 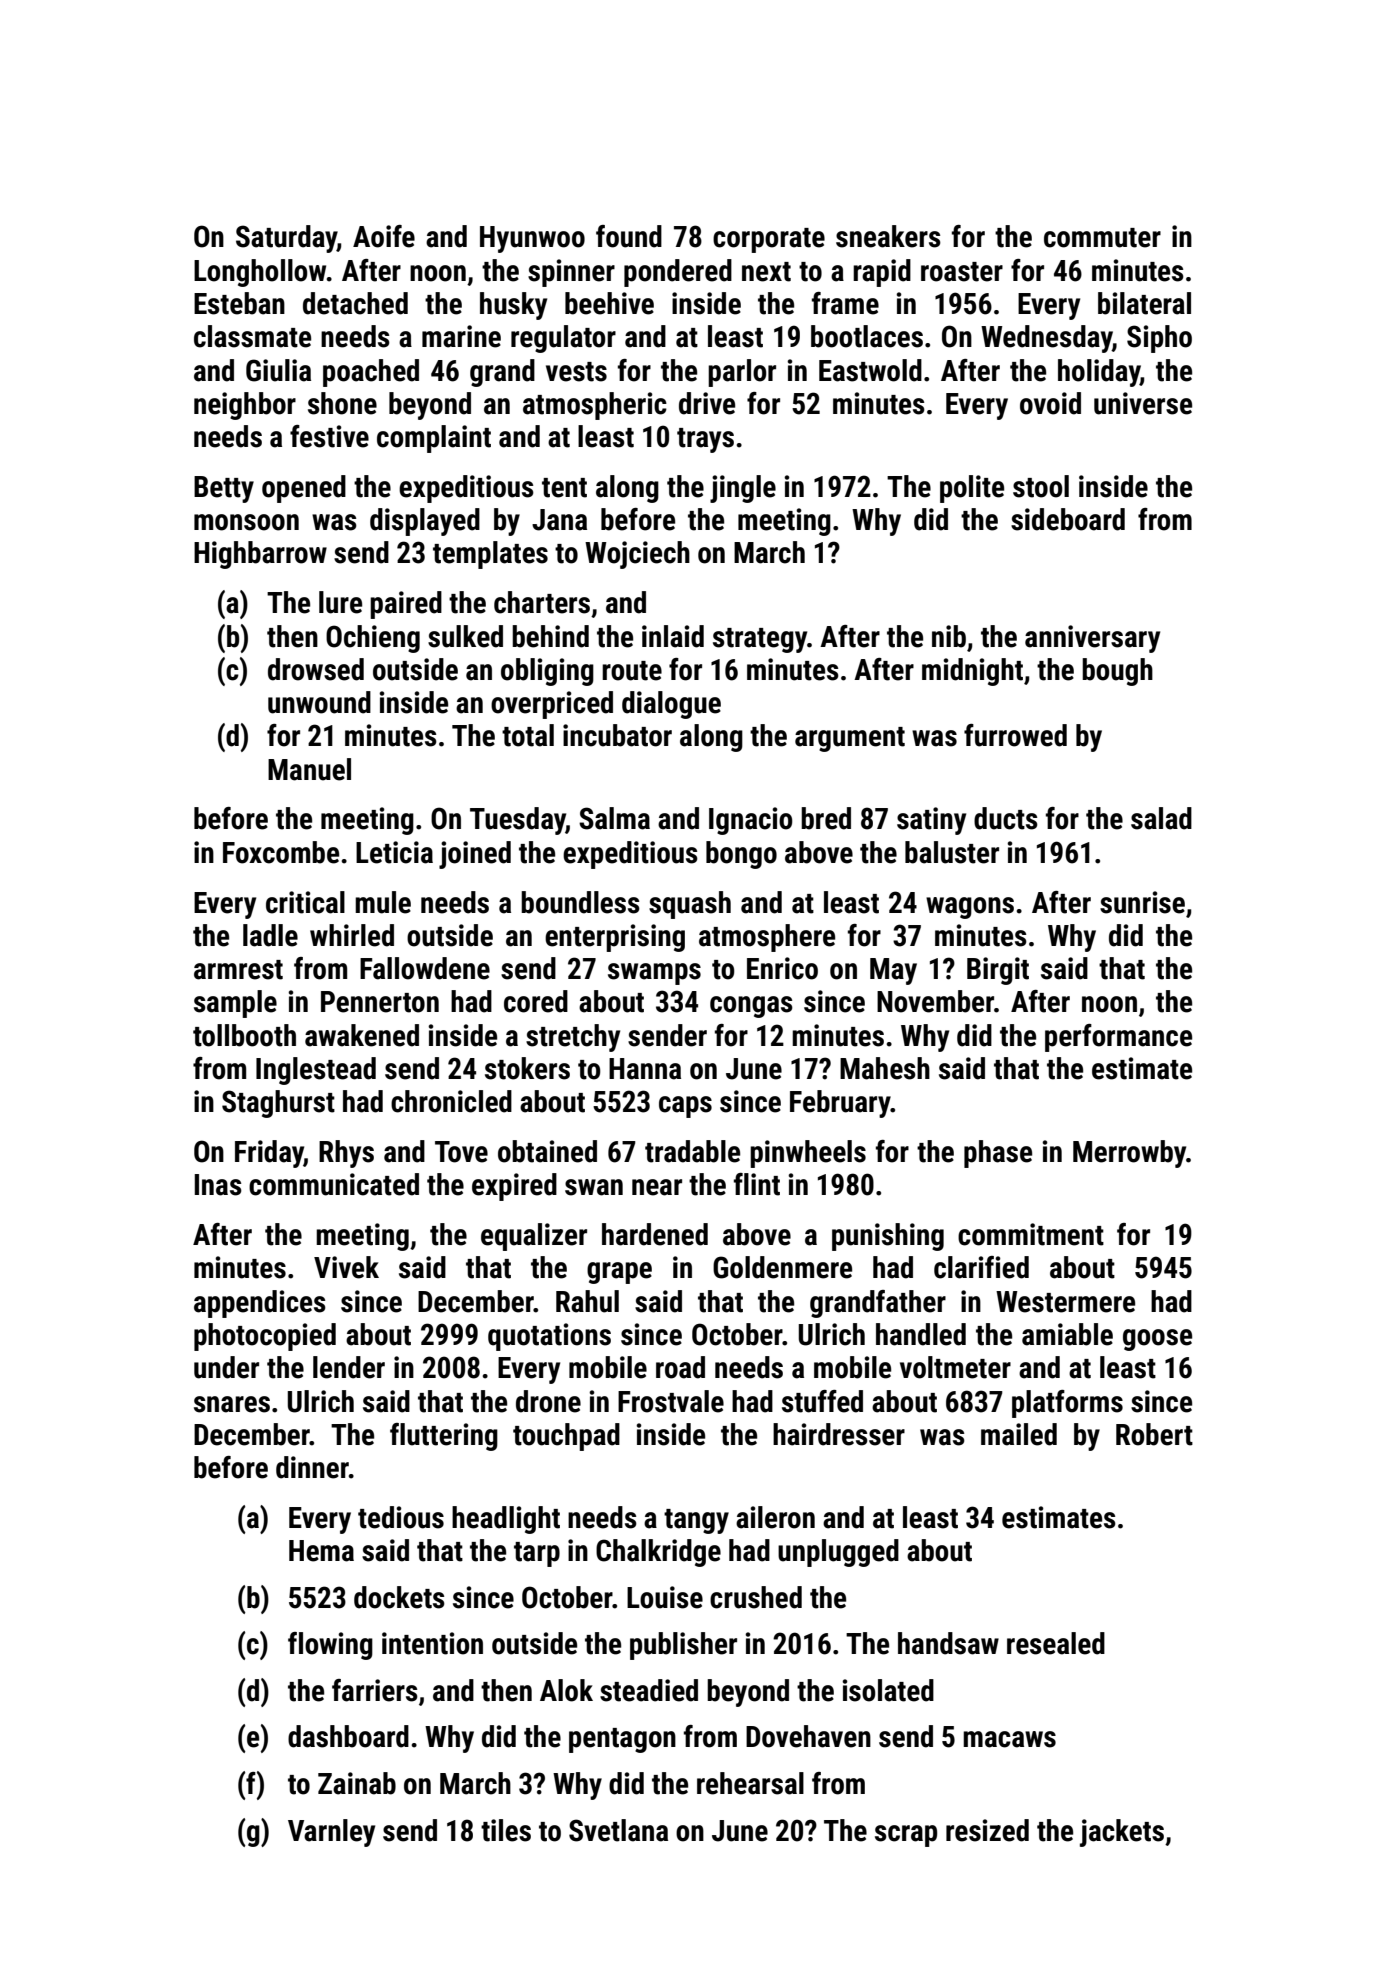 I want to click on sideboard, so click(x=1068, y=519).
